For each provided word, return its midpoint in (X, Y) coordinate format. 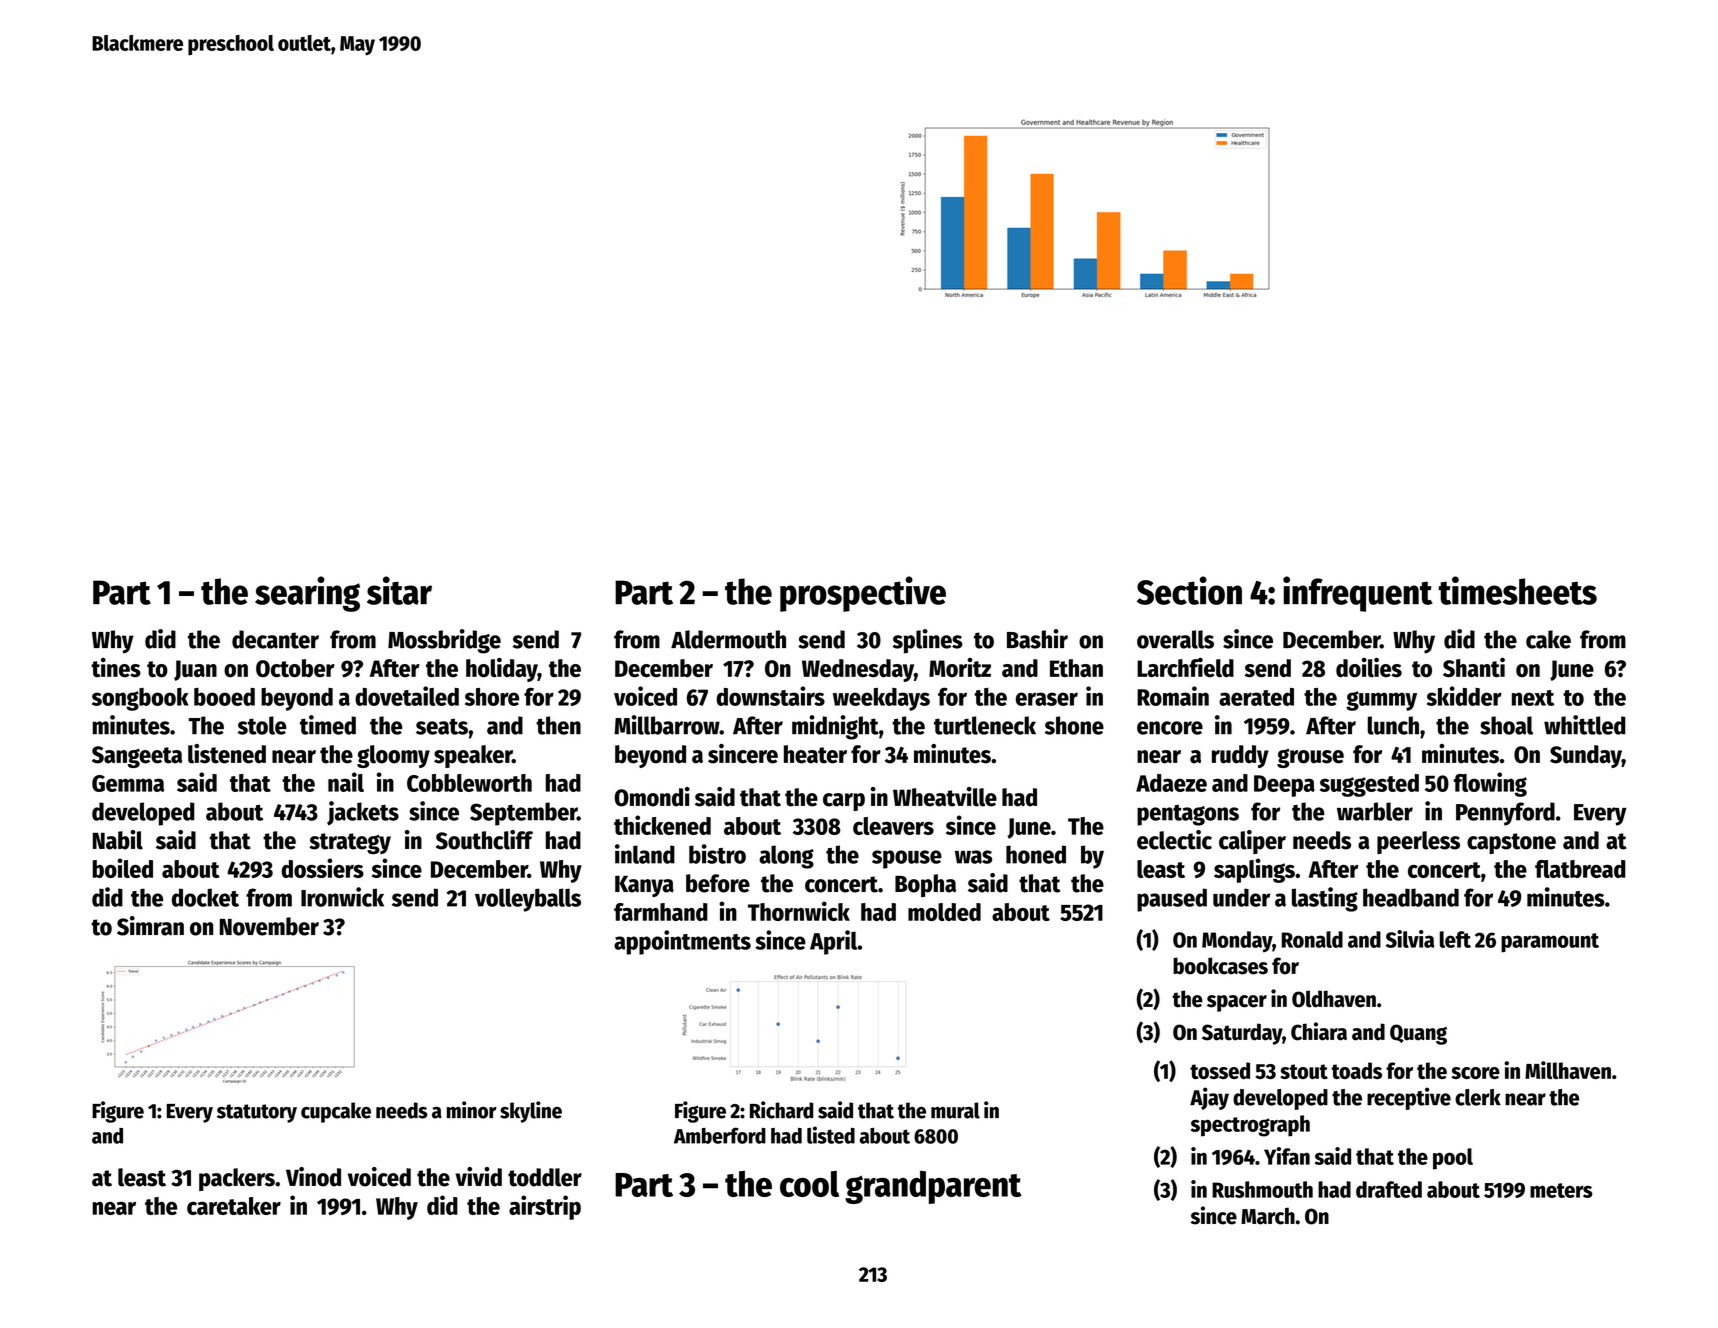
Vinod (313, 1177)
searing (307, 594)
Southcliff (484, 840)
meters (1561, 1190)
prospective (863, 594)
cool (809, 1184)
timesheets (1518, 590)
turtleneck (985, 725)
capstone (1511, 843)
